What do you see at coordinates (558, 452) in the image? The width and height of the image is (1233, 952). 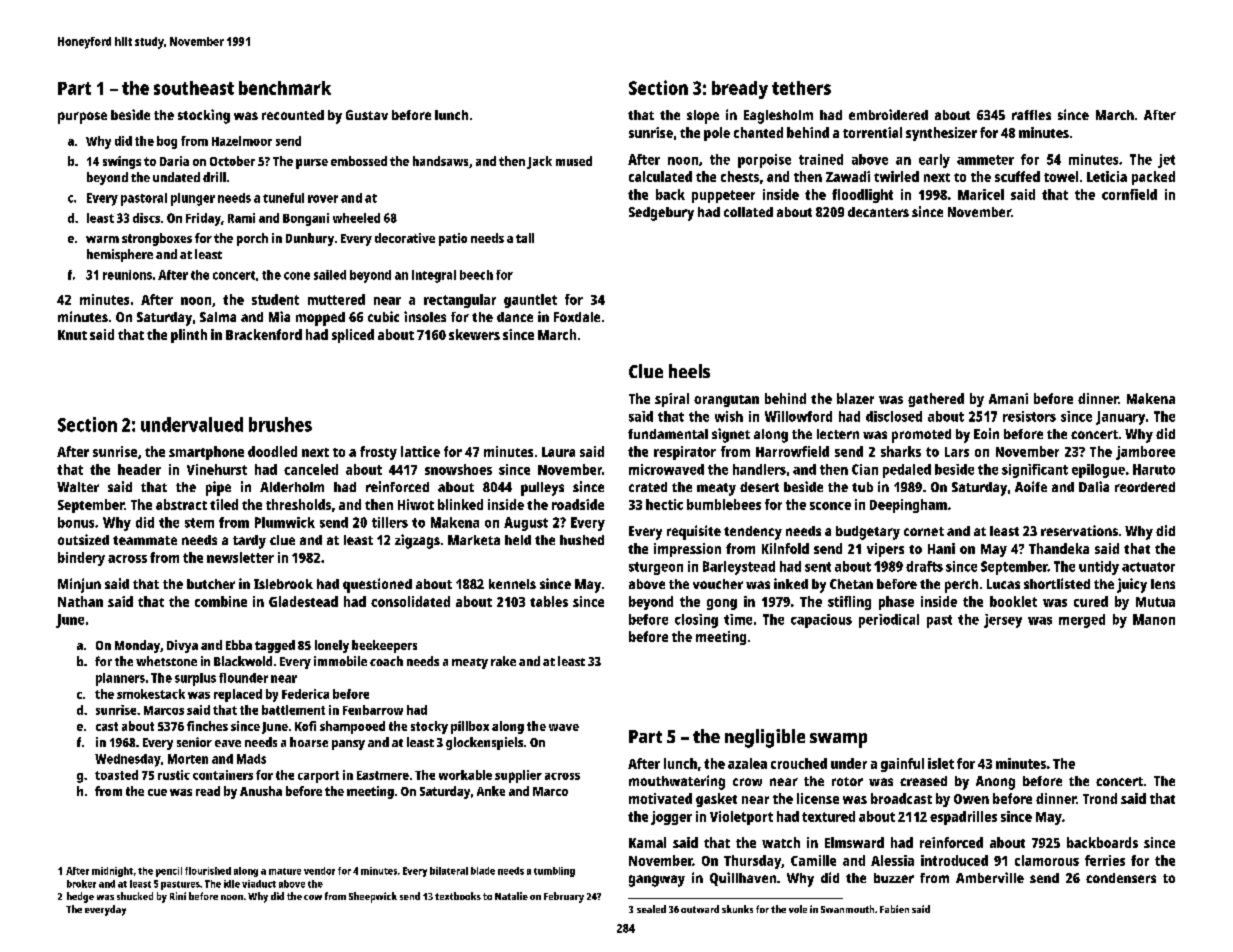 I see `Laura` at bounding box center [558, 452].
